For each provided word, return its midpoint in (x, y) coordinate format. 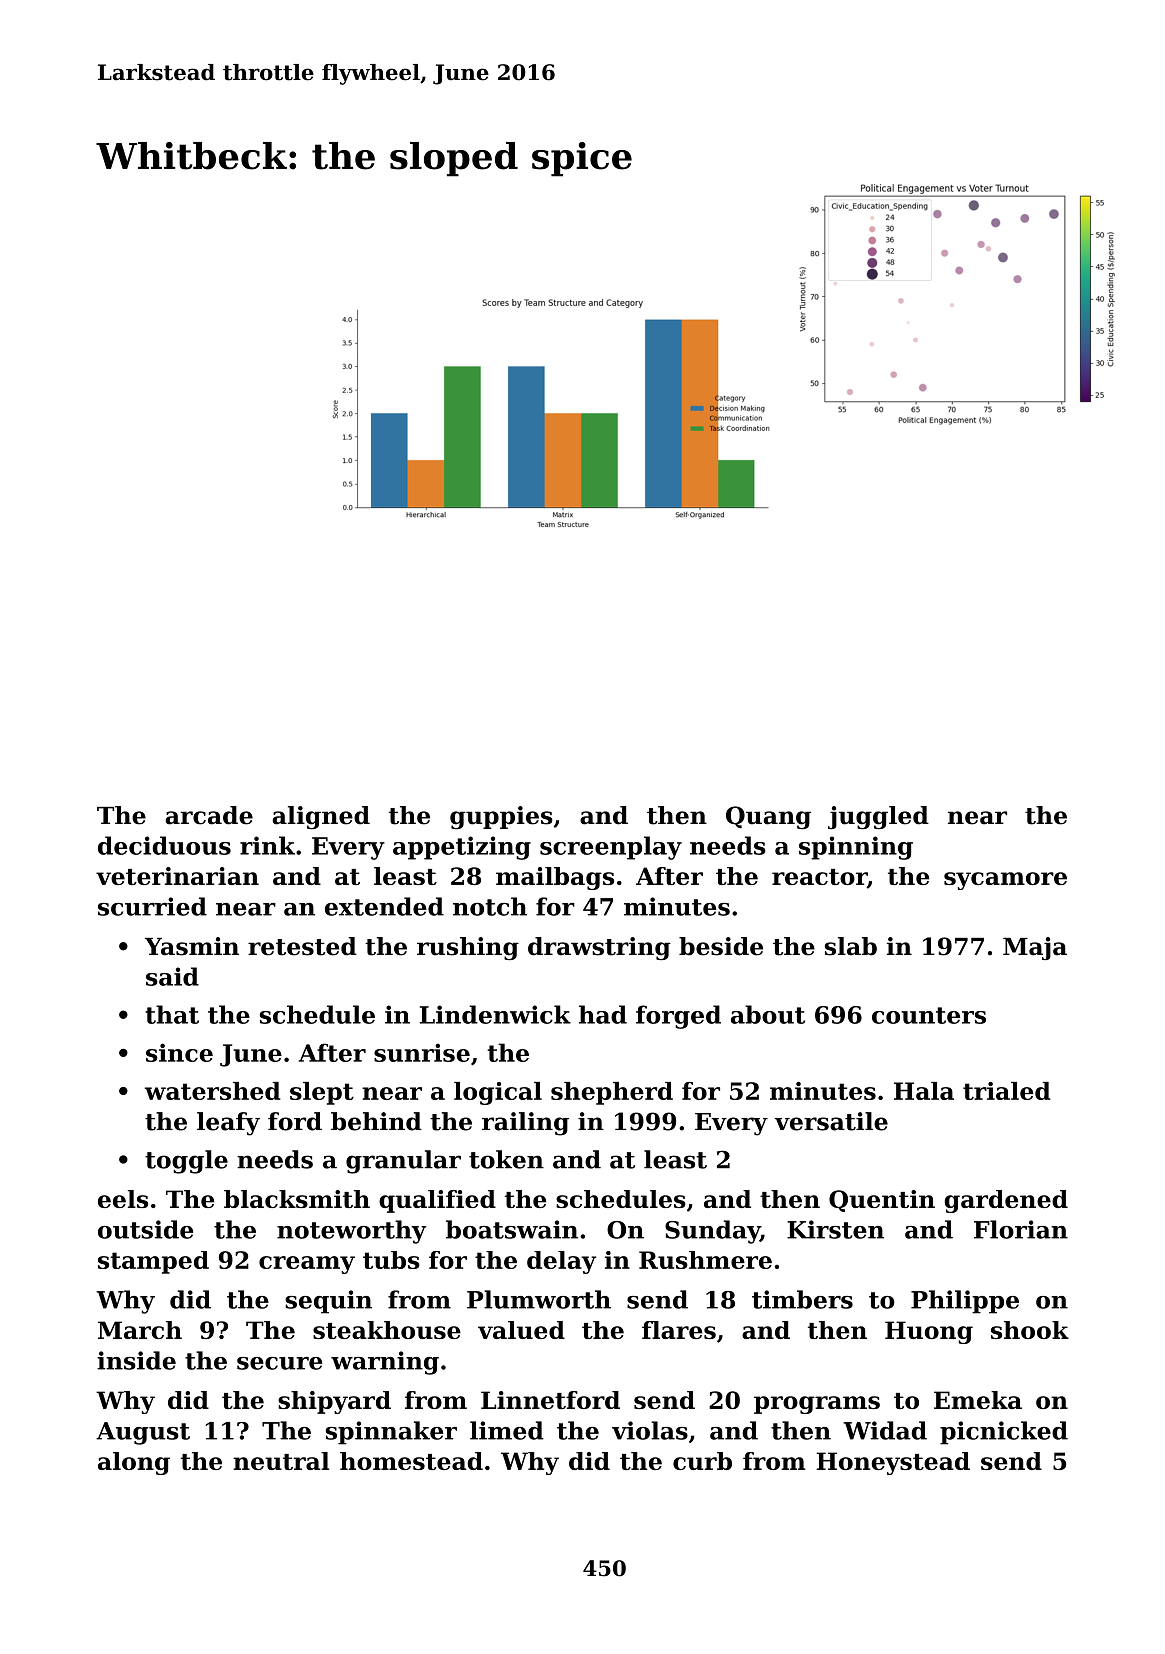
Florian (1021, 1229)
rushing (468, 948)
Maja (1035, 948)
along (134, 1463)
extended (384, 906)
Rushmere (705, 1260)
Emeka (978, 1400)
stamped (153, 1262)
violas (650, 1430)
